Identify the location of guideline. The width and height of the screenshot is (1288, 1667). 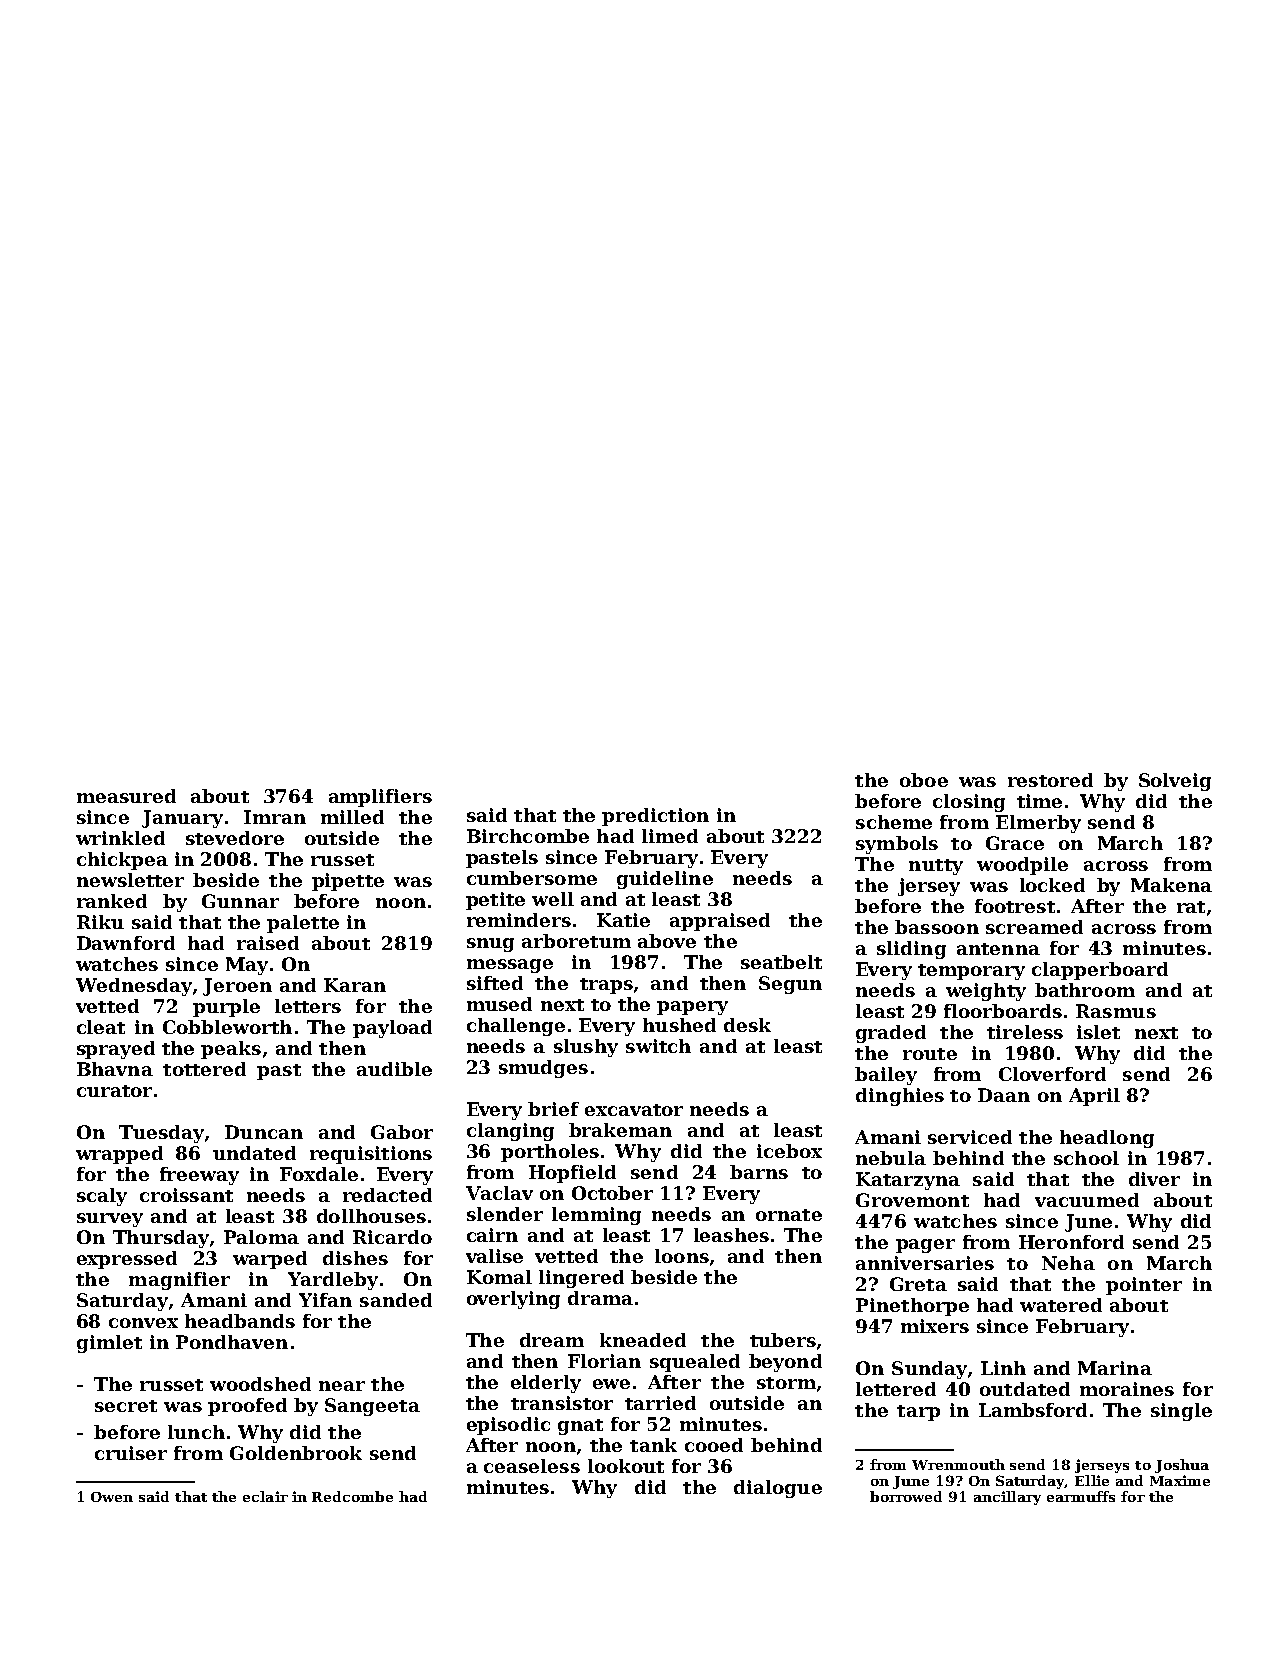
(665, 880).
